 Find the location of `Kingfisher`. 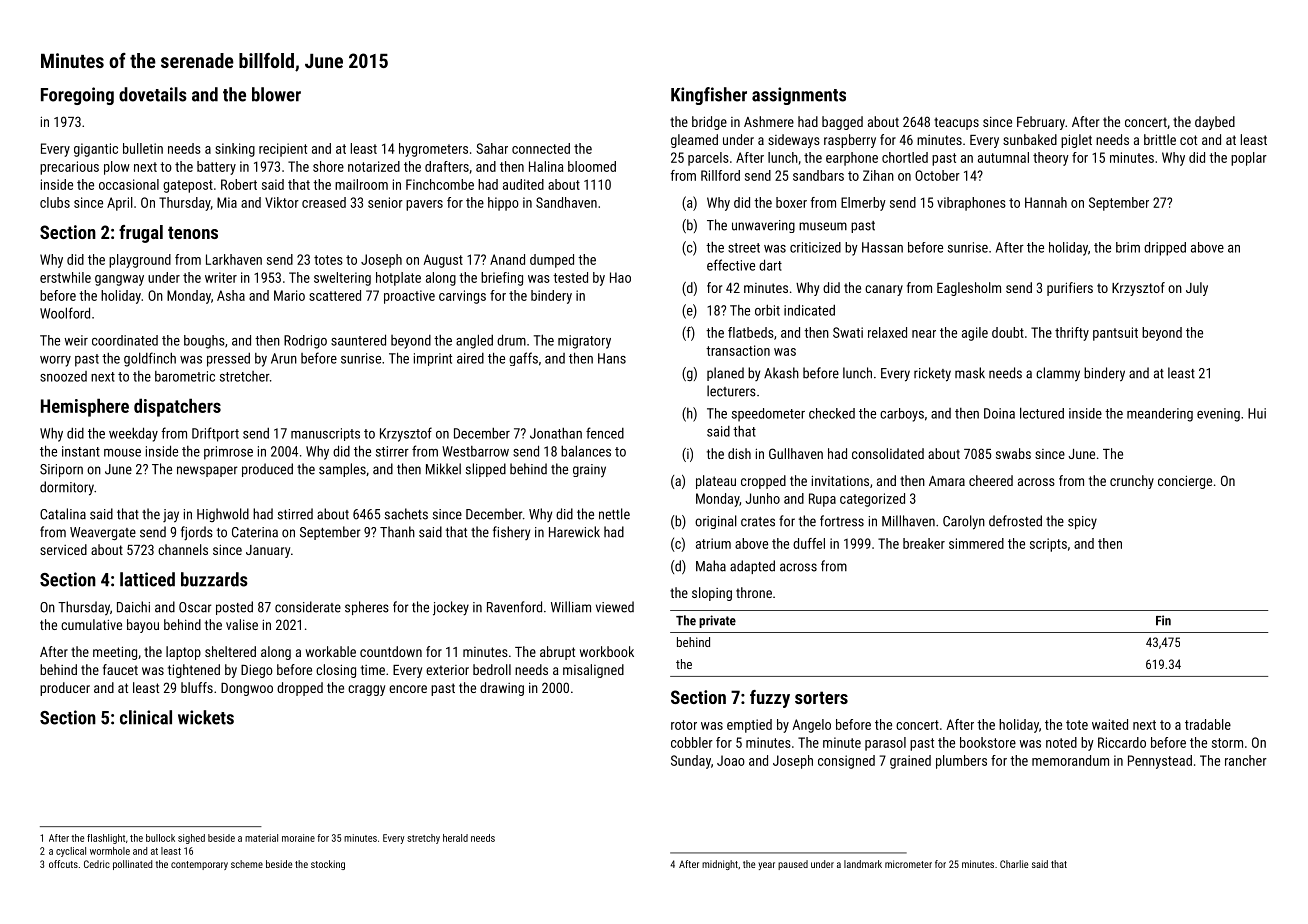

Kingfisher is located at coordinates (709, 96).
